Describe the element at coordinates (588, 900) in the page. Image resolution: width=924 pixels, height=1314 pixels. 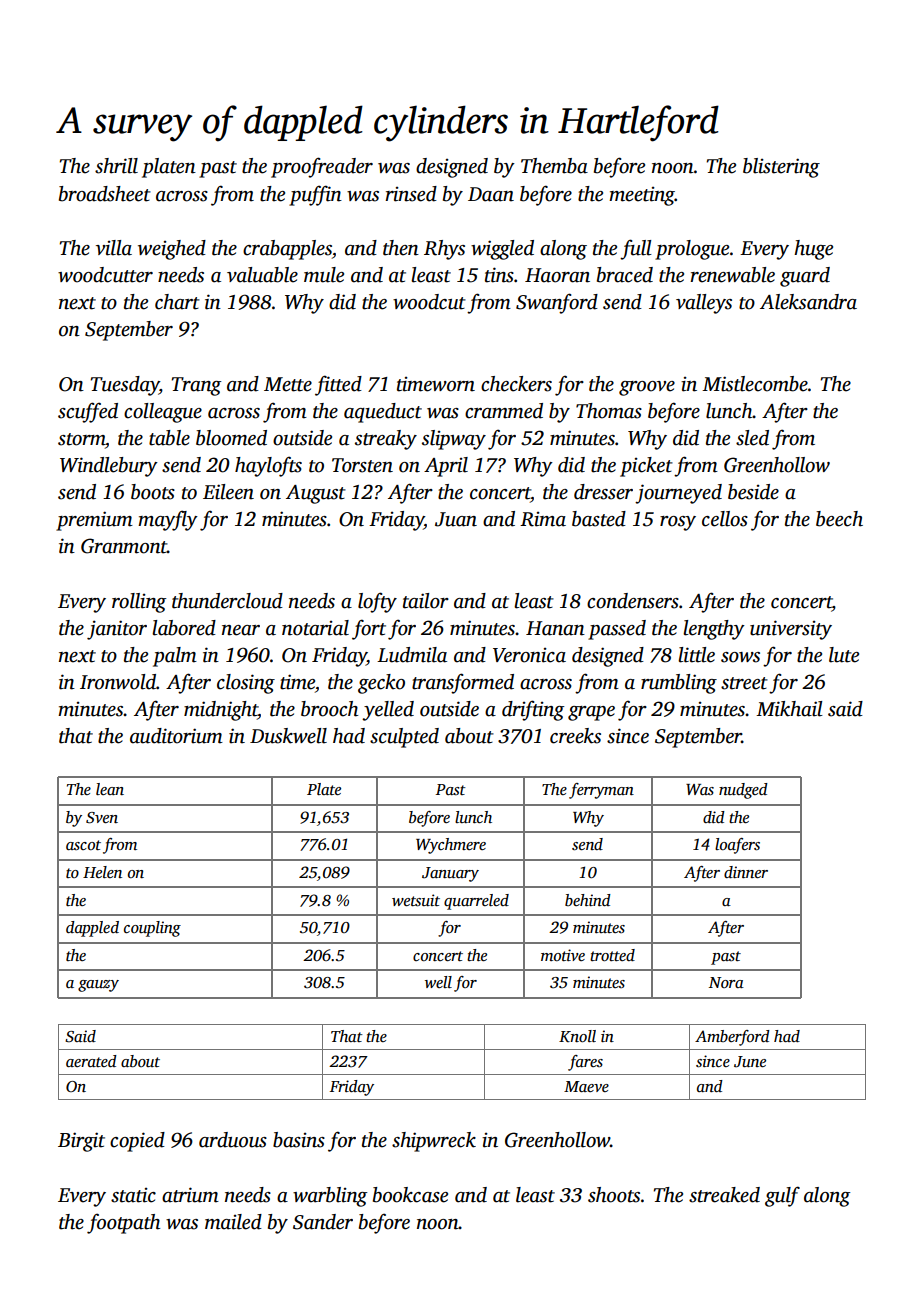
I see `behind` at that location.
